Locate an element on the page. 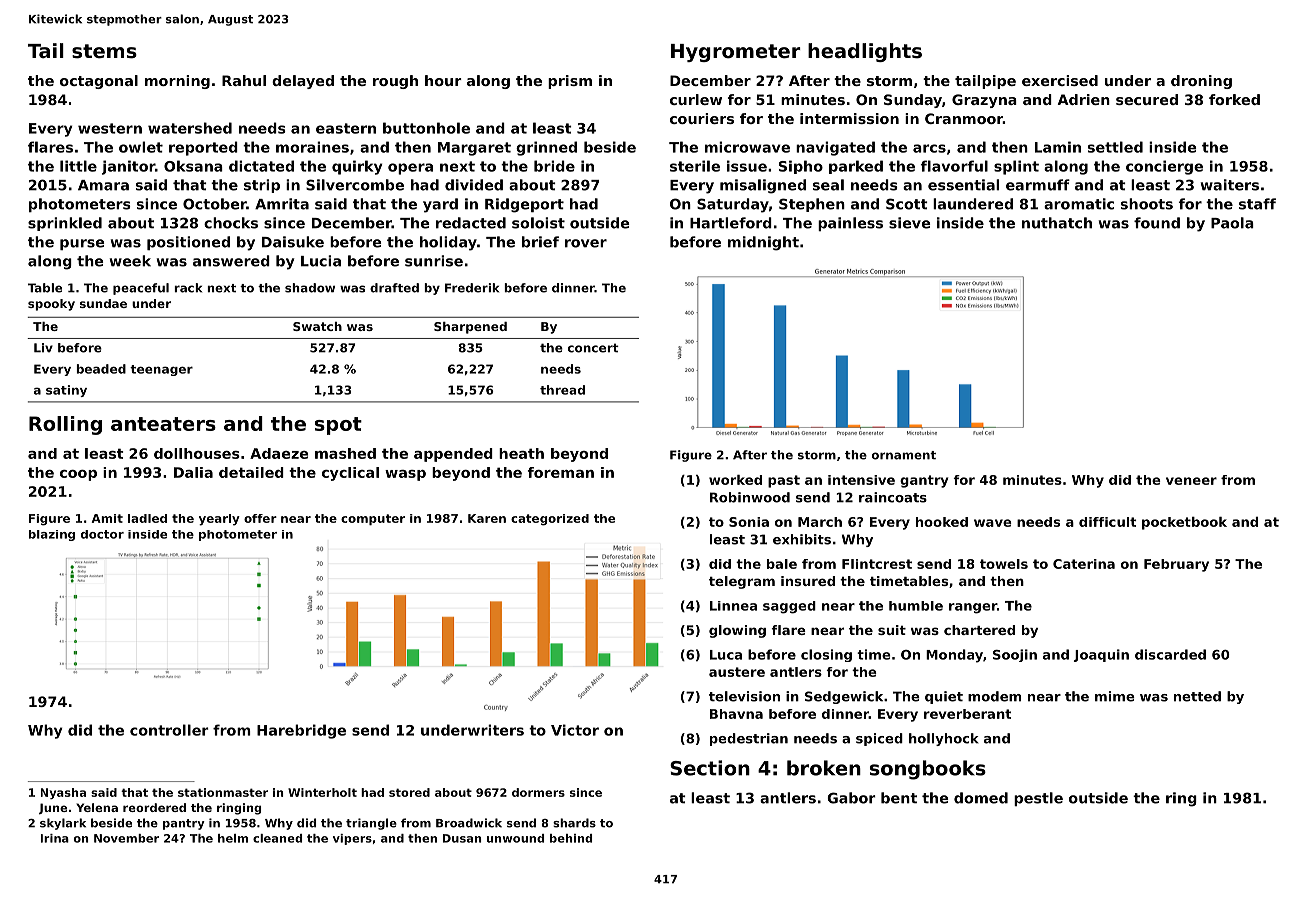 The width and height of the page is (1308, 924). controller is located at coordinates (169, 730).
